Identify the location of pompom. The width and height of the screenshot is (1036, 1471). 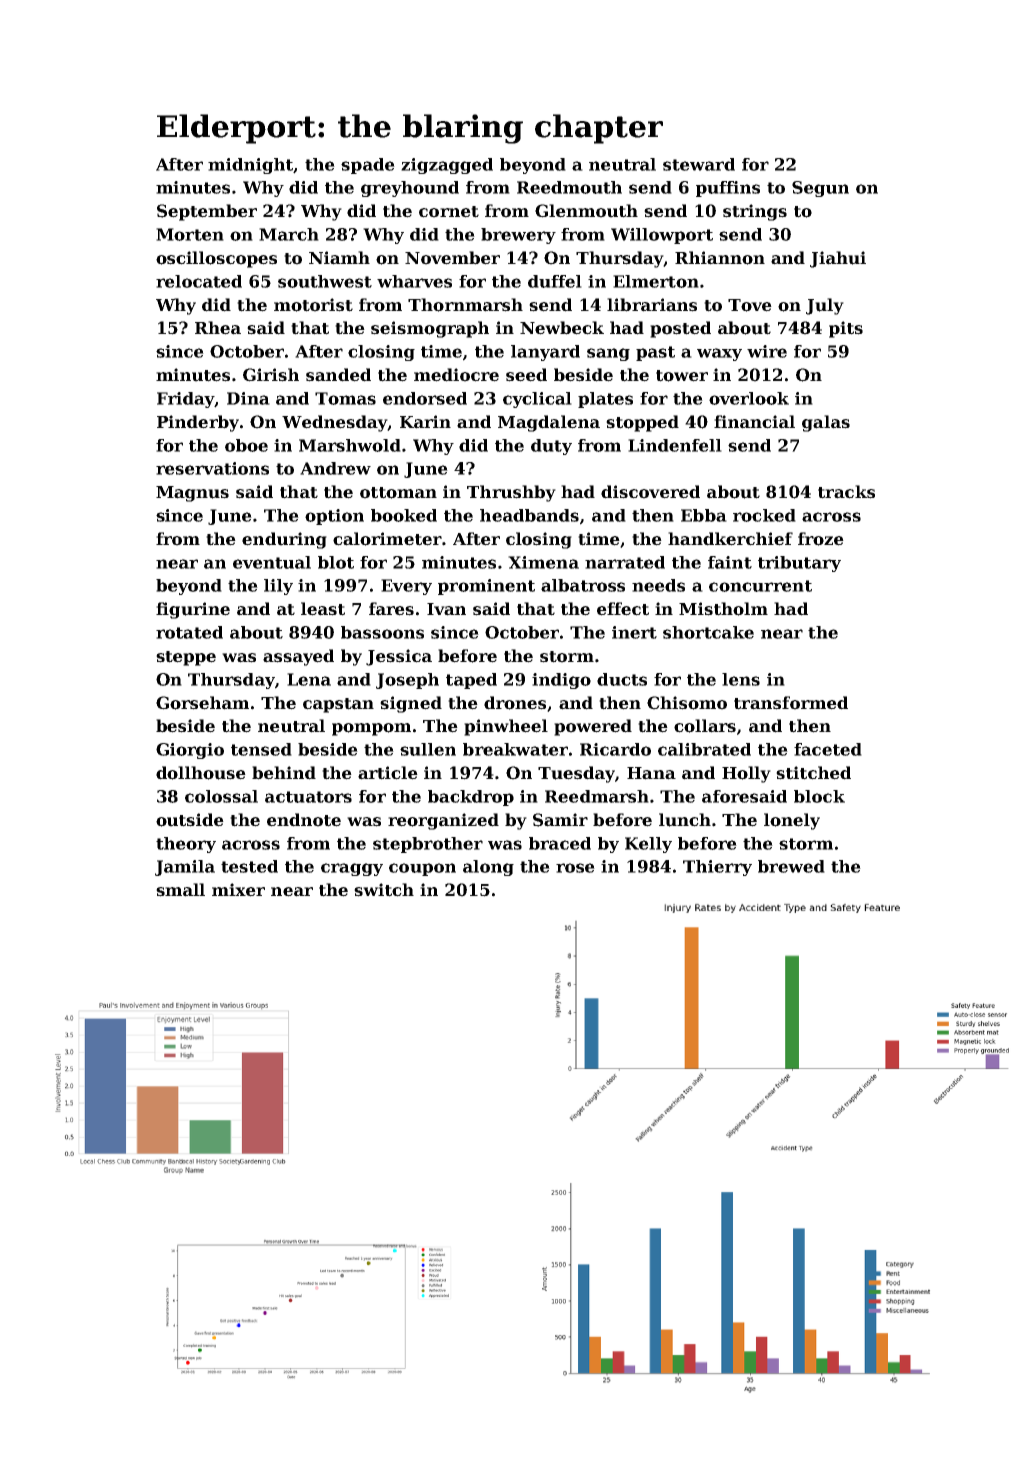
(371, 729).
